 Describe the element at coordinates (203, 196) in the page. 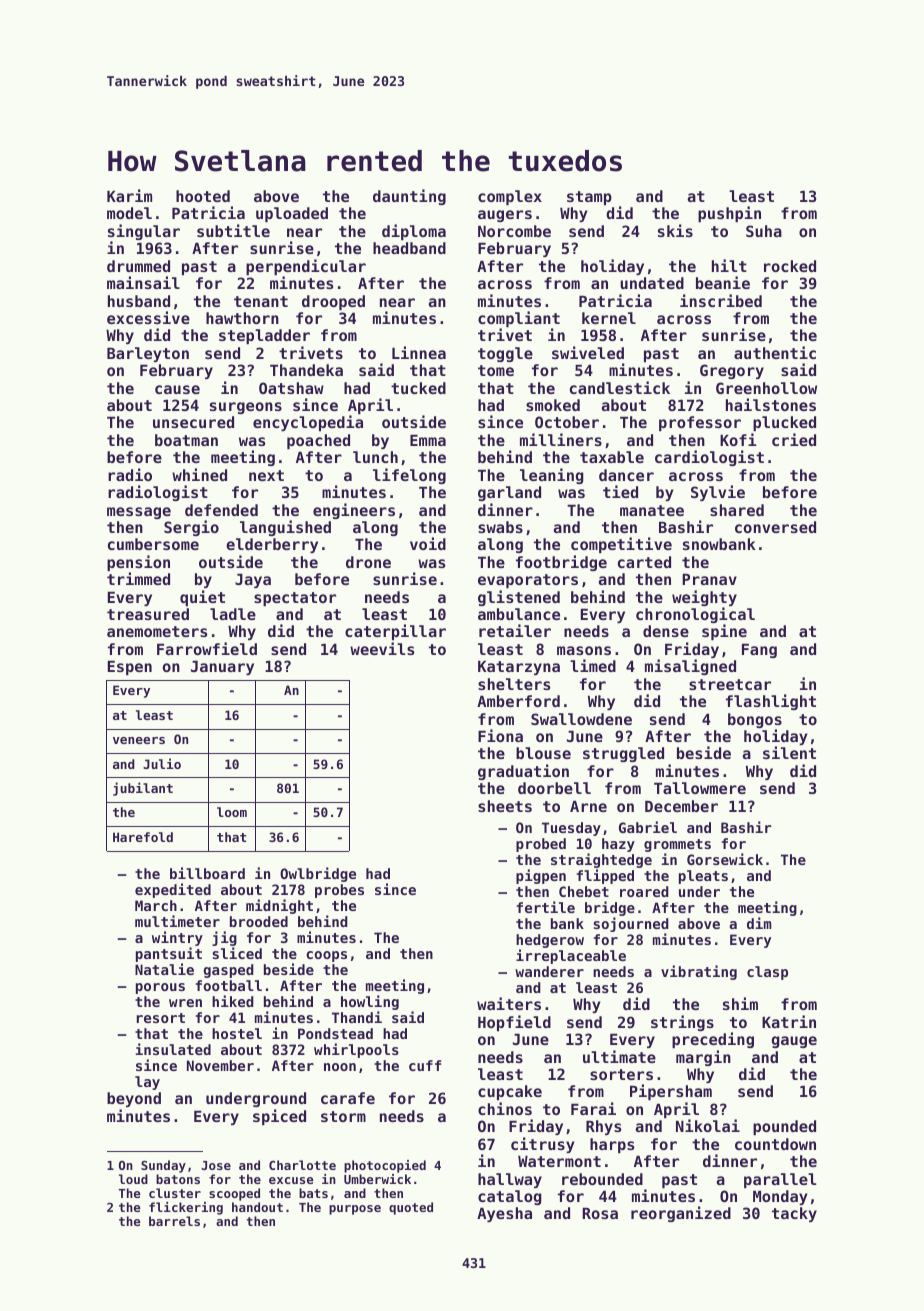

I see `hooted` at that location.
